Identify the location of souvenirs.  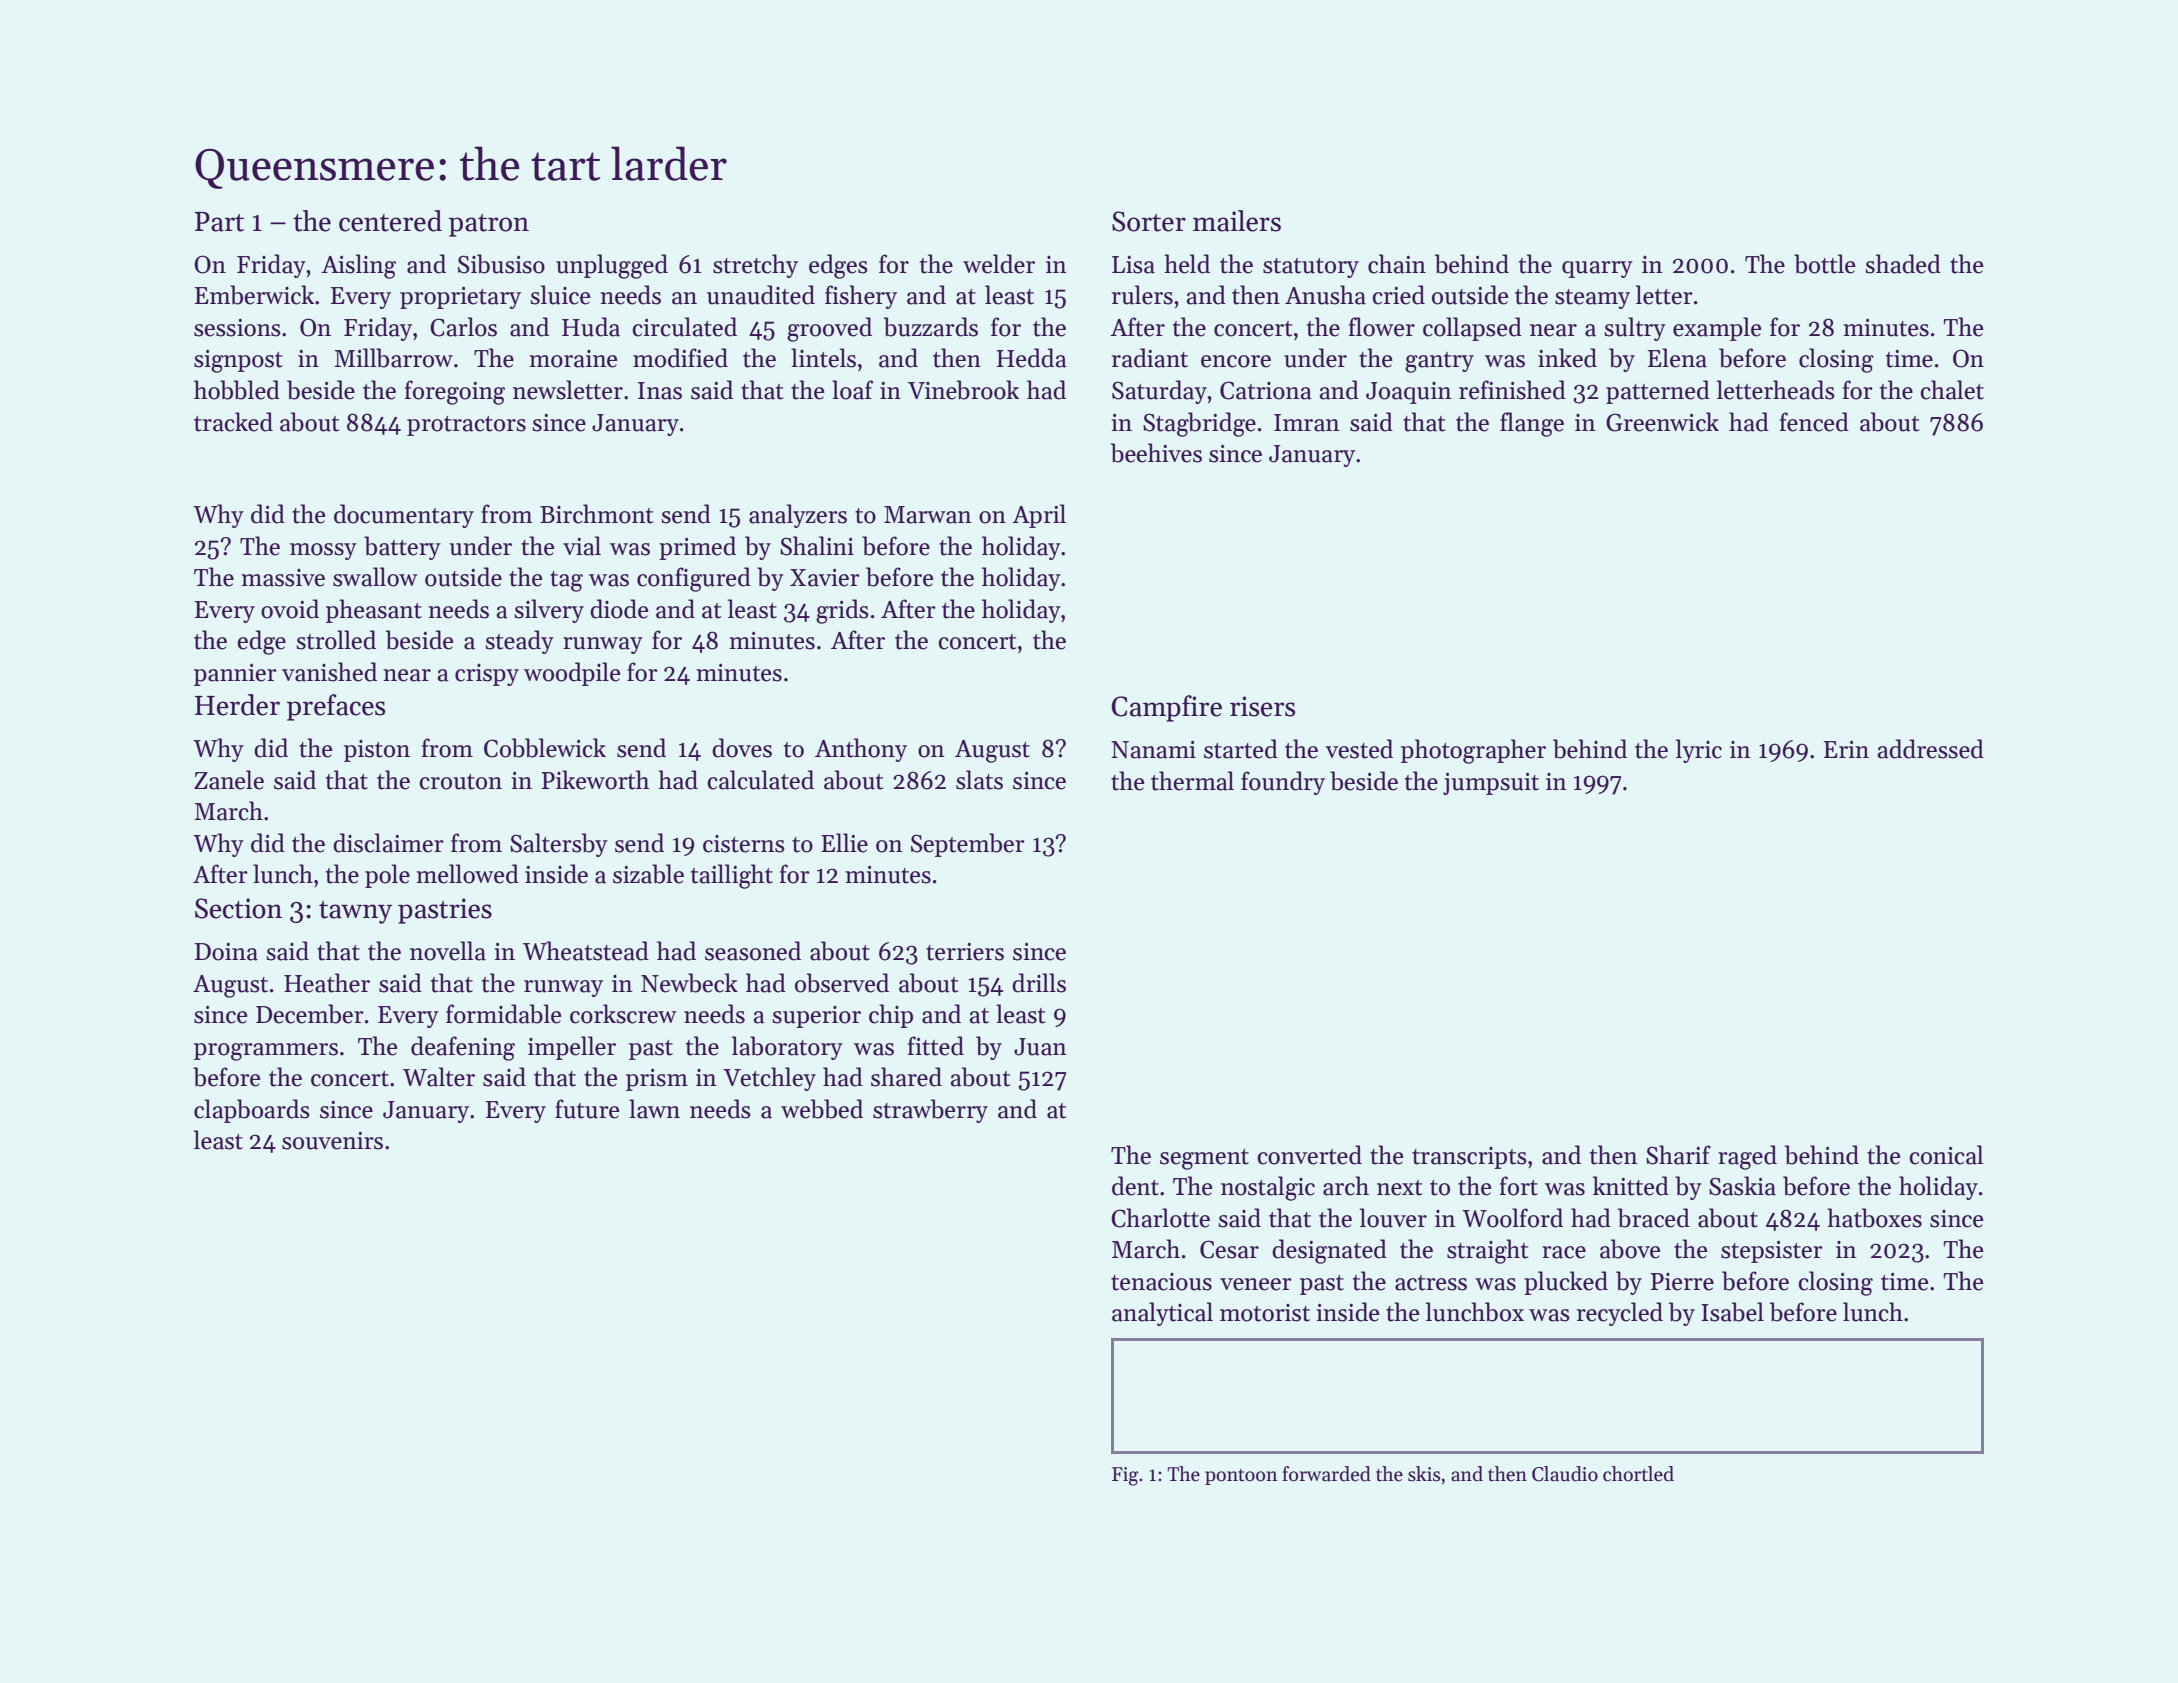
(332, 1141).
